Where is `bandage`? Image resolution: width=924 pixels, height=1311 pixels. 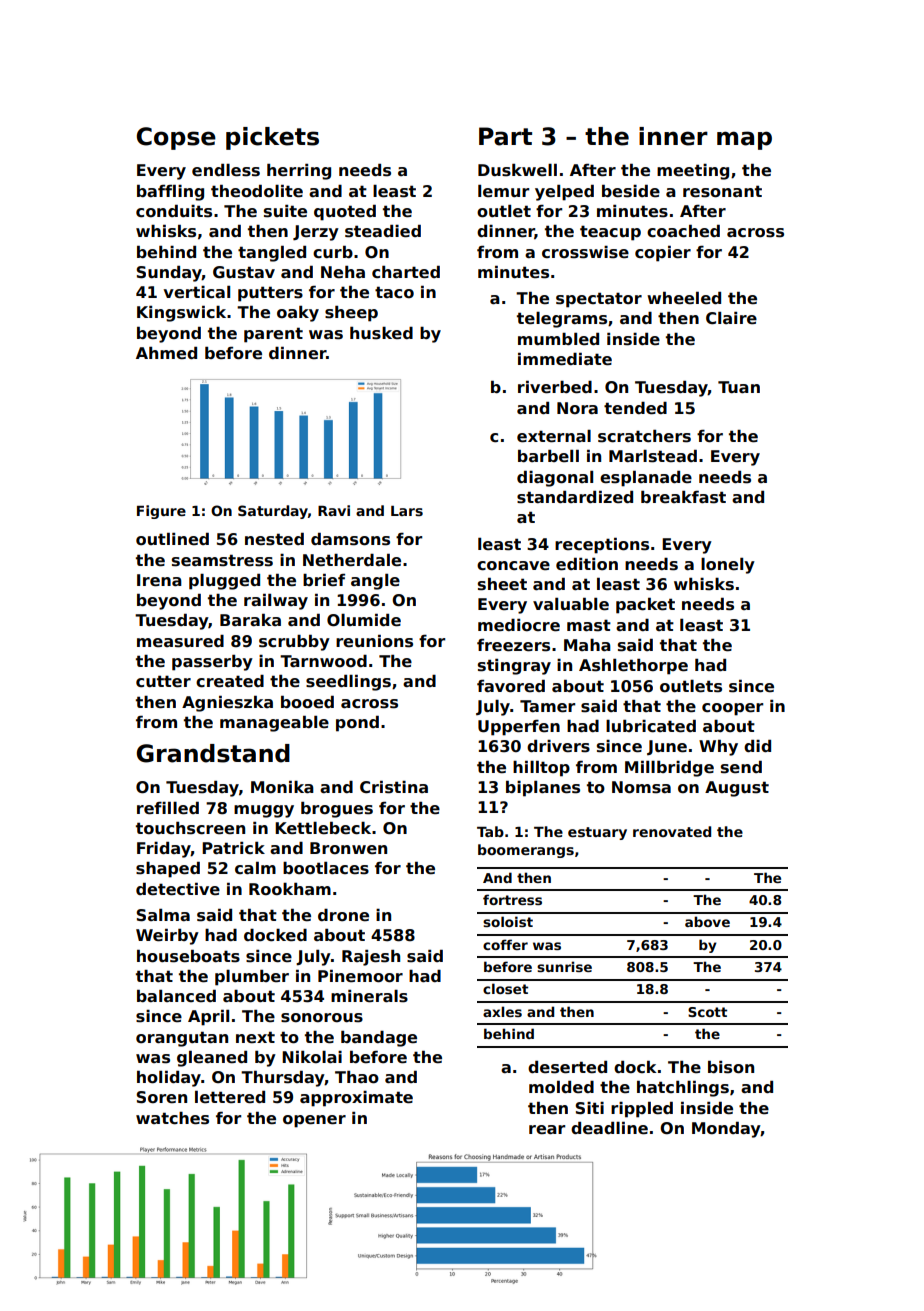
bandage is located at coordinates (379, 1038).
